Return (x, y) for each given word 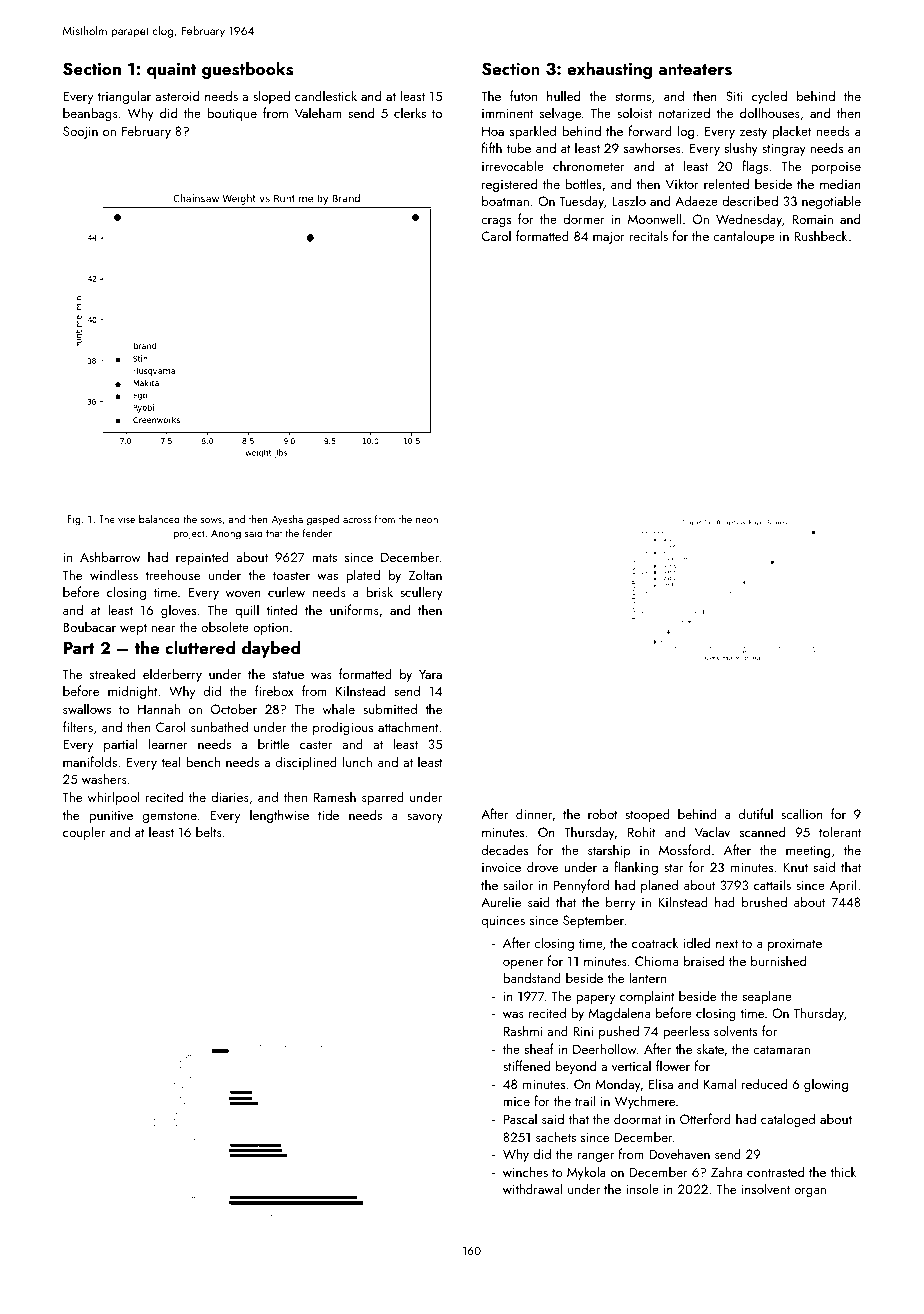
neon (427, 520)
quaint (171, 70)
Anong (226, 534)
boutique (232, 114)
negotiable (831, 202)
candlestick (326, 95)
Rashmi (523, 1030)
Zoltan (425, 574)
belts (209, 831)
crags (496, 222)
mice (516, 1101)
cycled (769, 97)
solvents (735, 1030)
